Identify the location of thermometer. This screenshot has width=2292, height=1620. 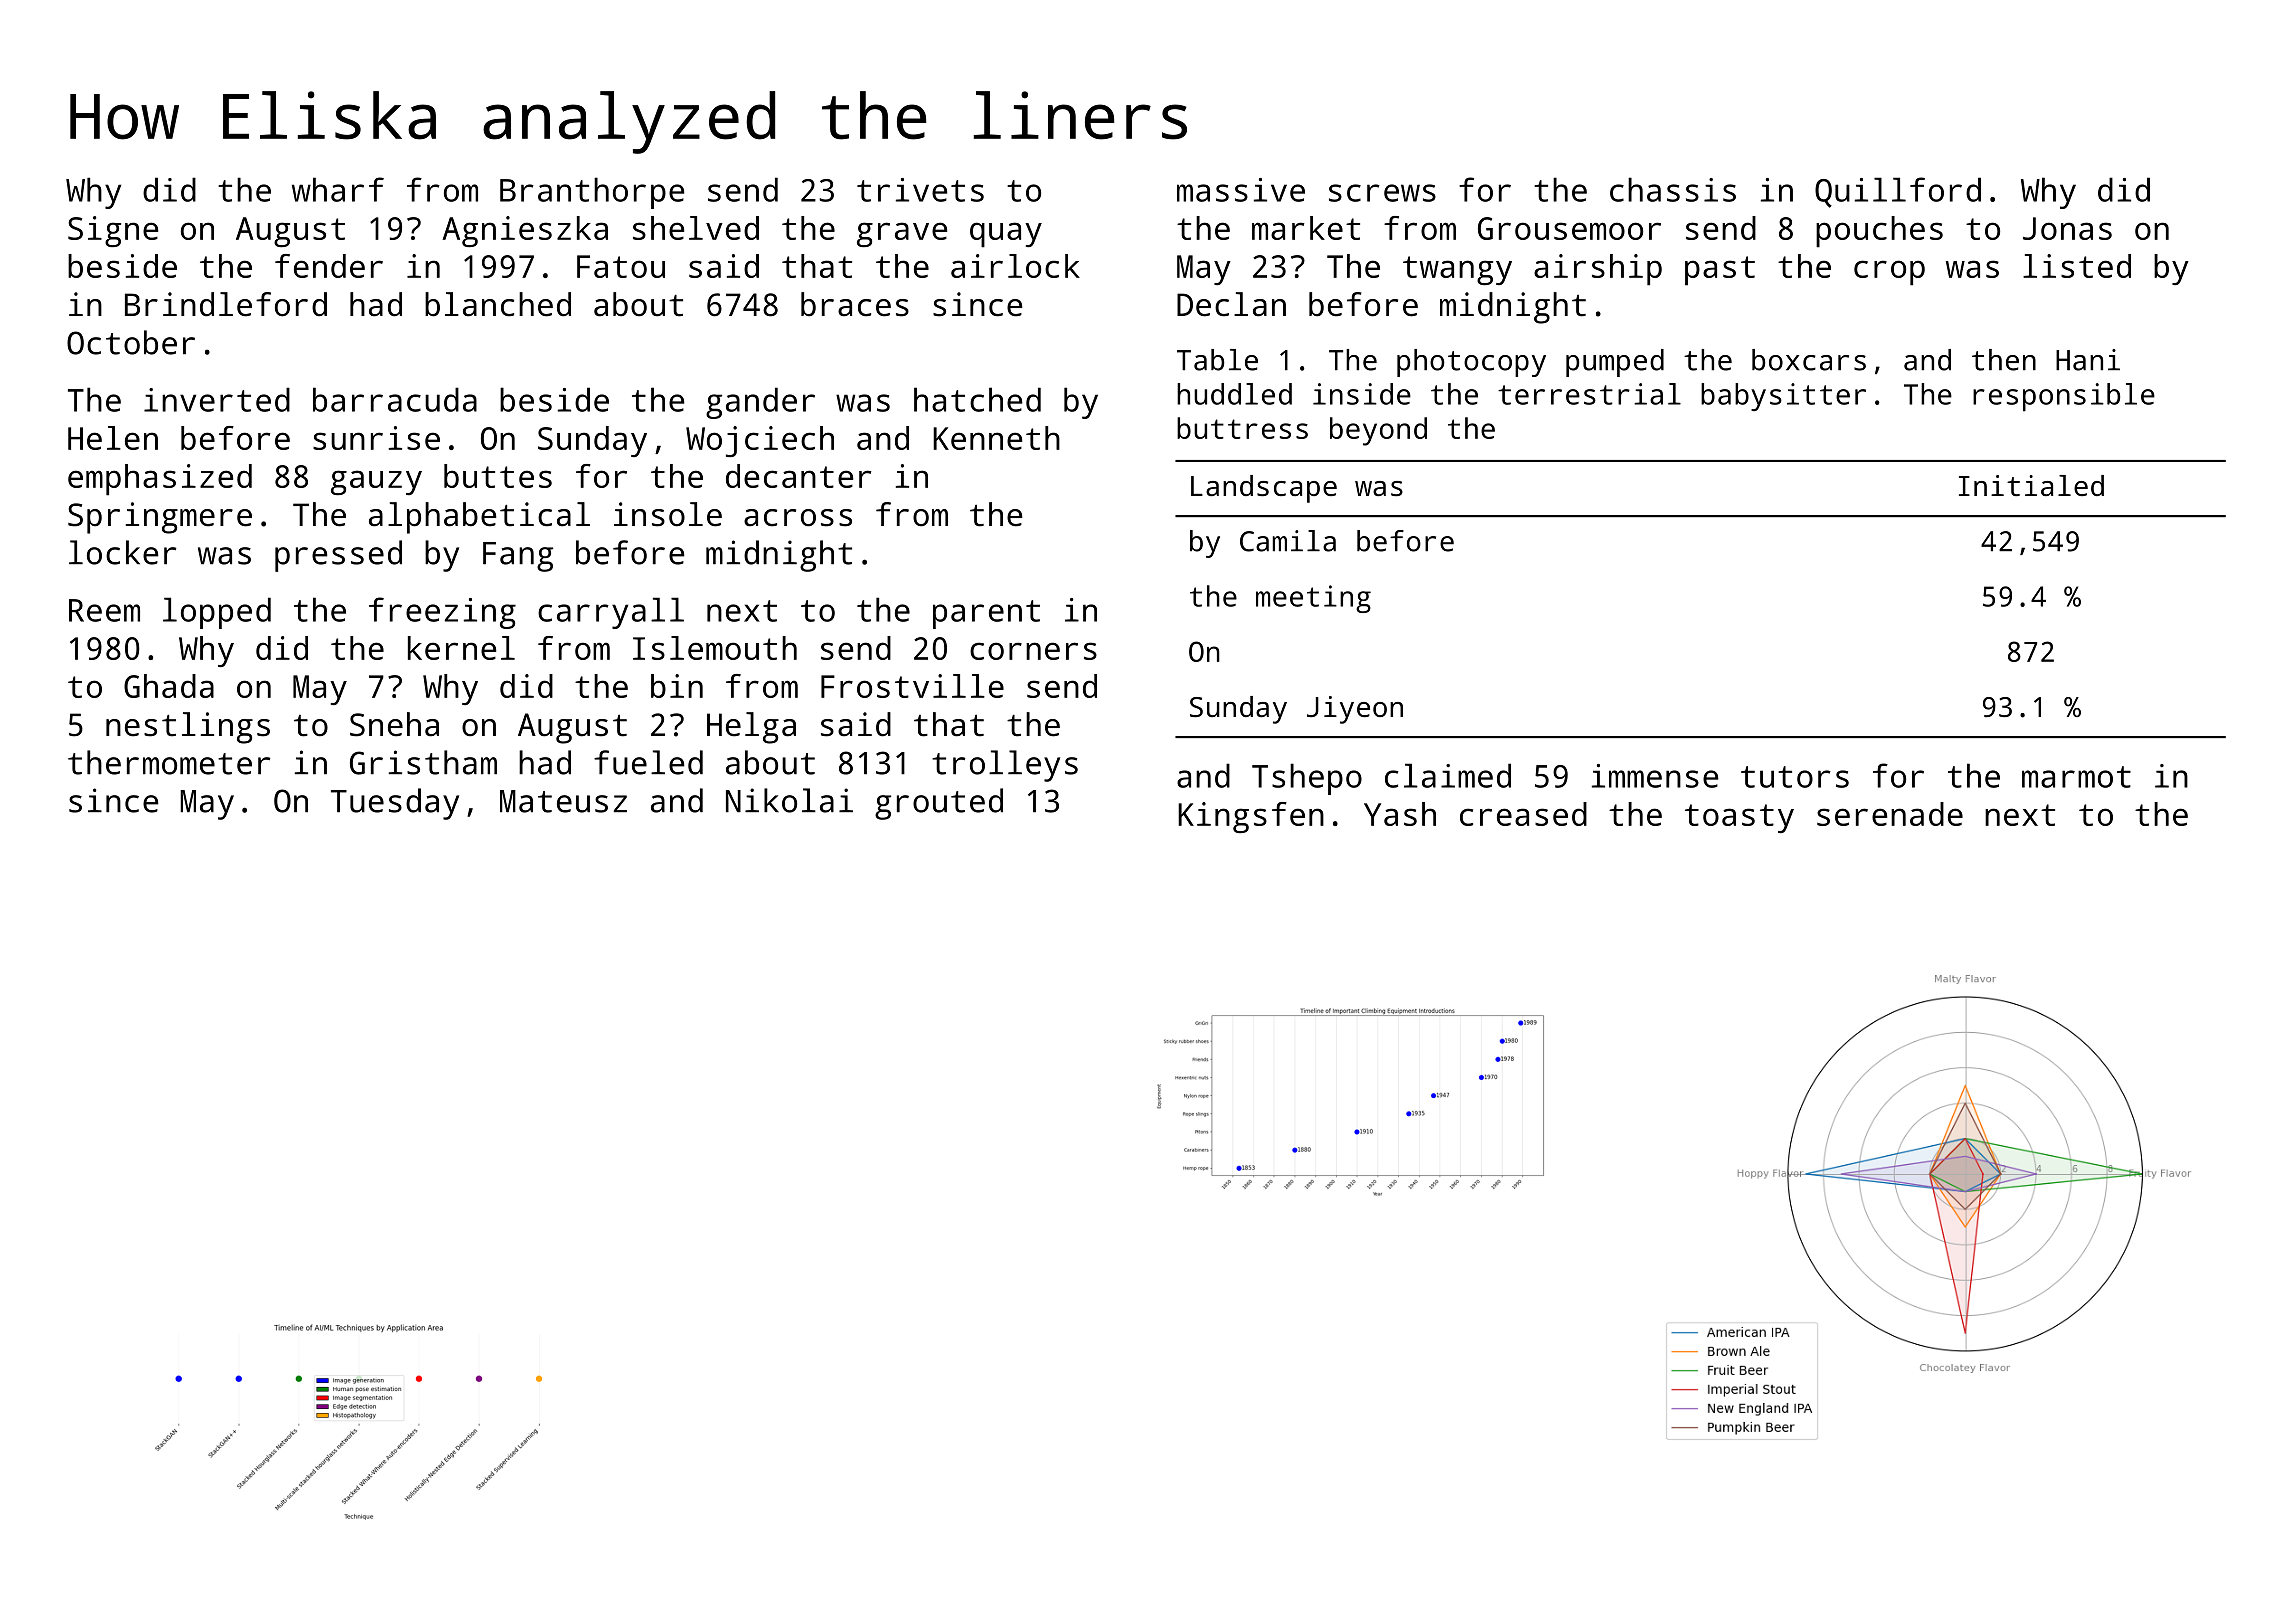
(169, 762).
